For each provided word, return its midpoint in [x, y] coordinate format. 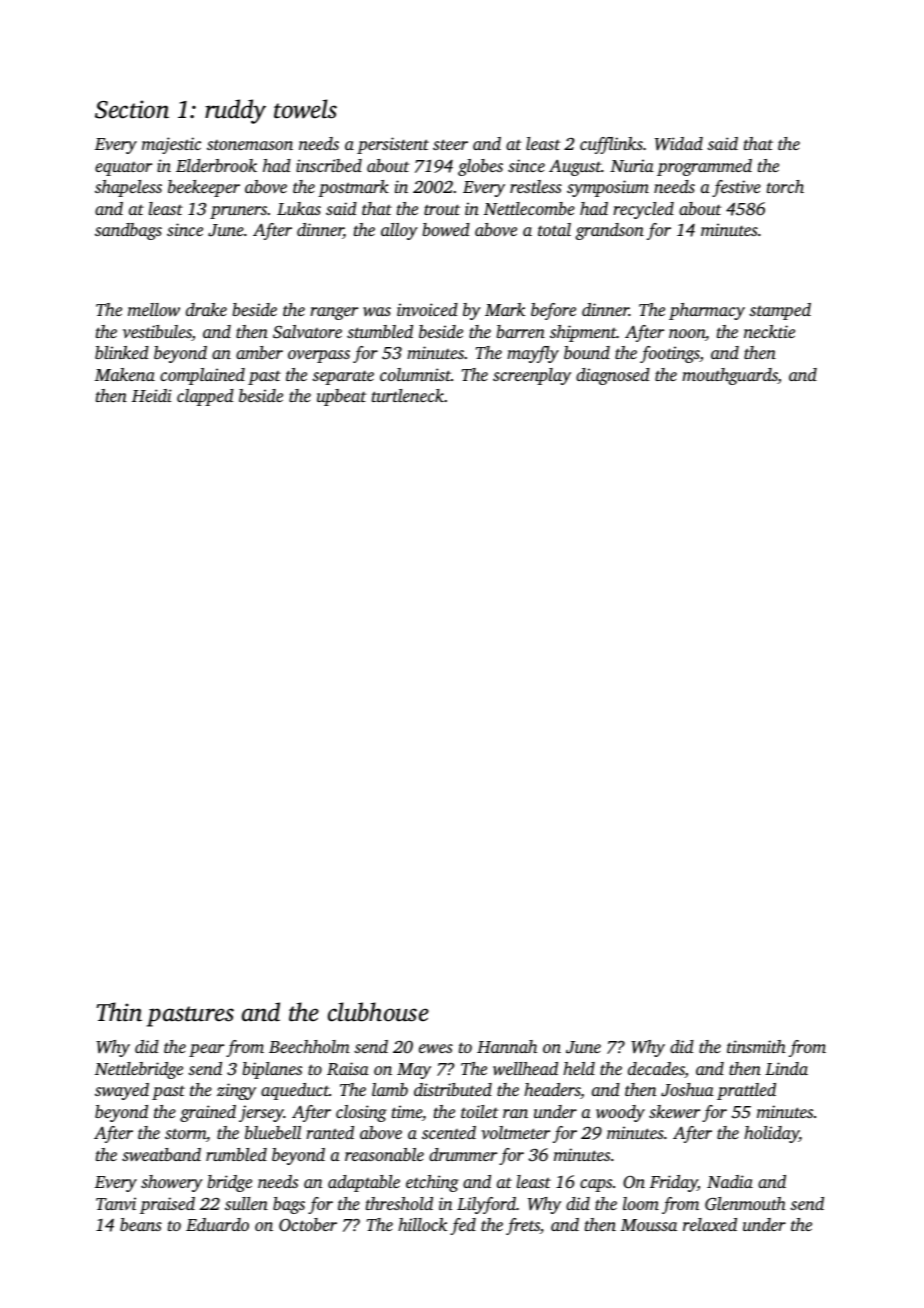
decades [656, 1070]
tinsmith [756, 1046]
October [308, 1225]
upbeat [341, 397]
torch [785, 186]
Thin [119, 1012]
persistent [393, 145]
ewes [436, 1048]
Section [132, 109]
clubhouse [378, 1012]
